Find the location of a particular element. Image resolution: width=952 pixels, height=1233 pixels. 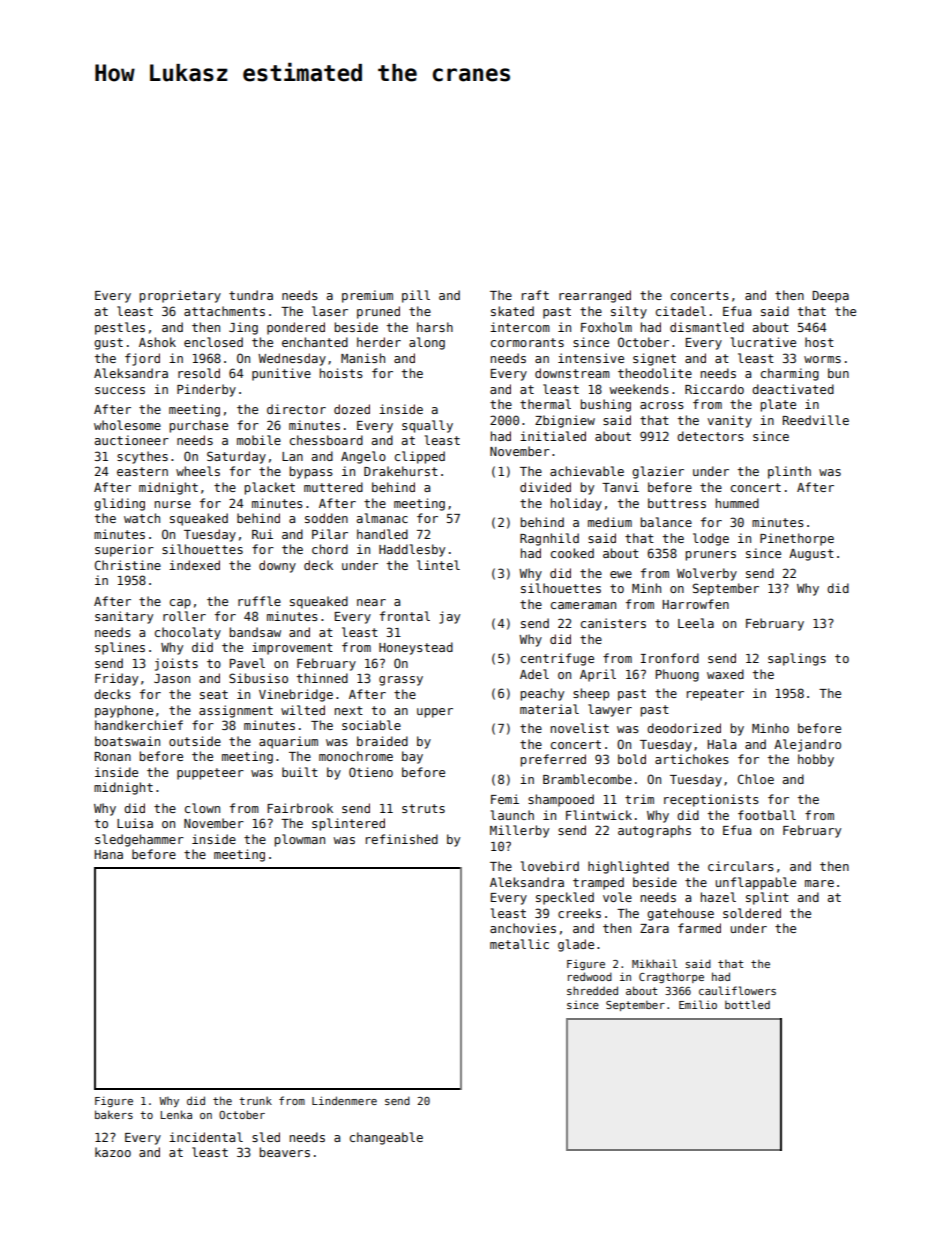

bottled is located at coordinates (747, 1004).
